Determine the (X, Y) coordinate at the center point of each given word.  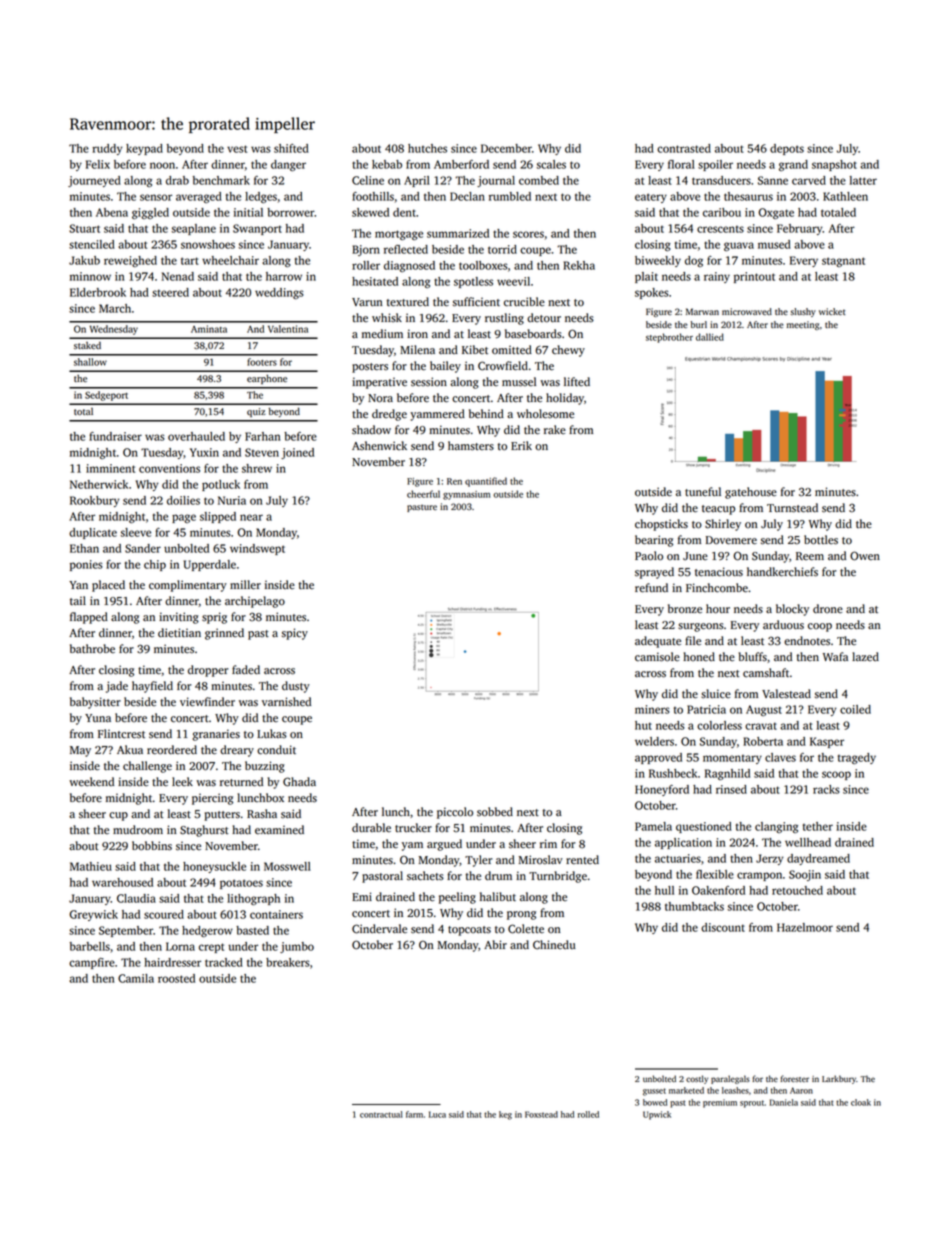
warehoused (122, 882)
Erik (521, 445)
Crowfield (503, 366)
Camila (136, 978)
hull (664, 890)
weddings (279, 294)
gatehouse (751, 493)
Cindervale (379, 929)
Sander (143, 548)
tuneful (703, 492)
